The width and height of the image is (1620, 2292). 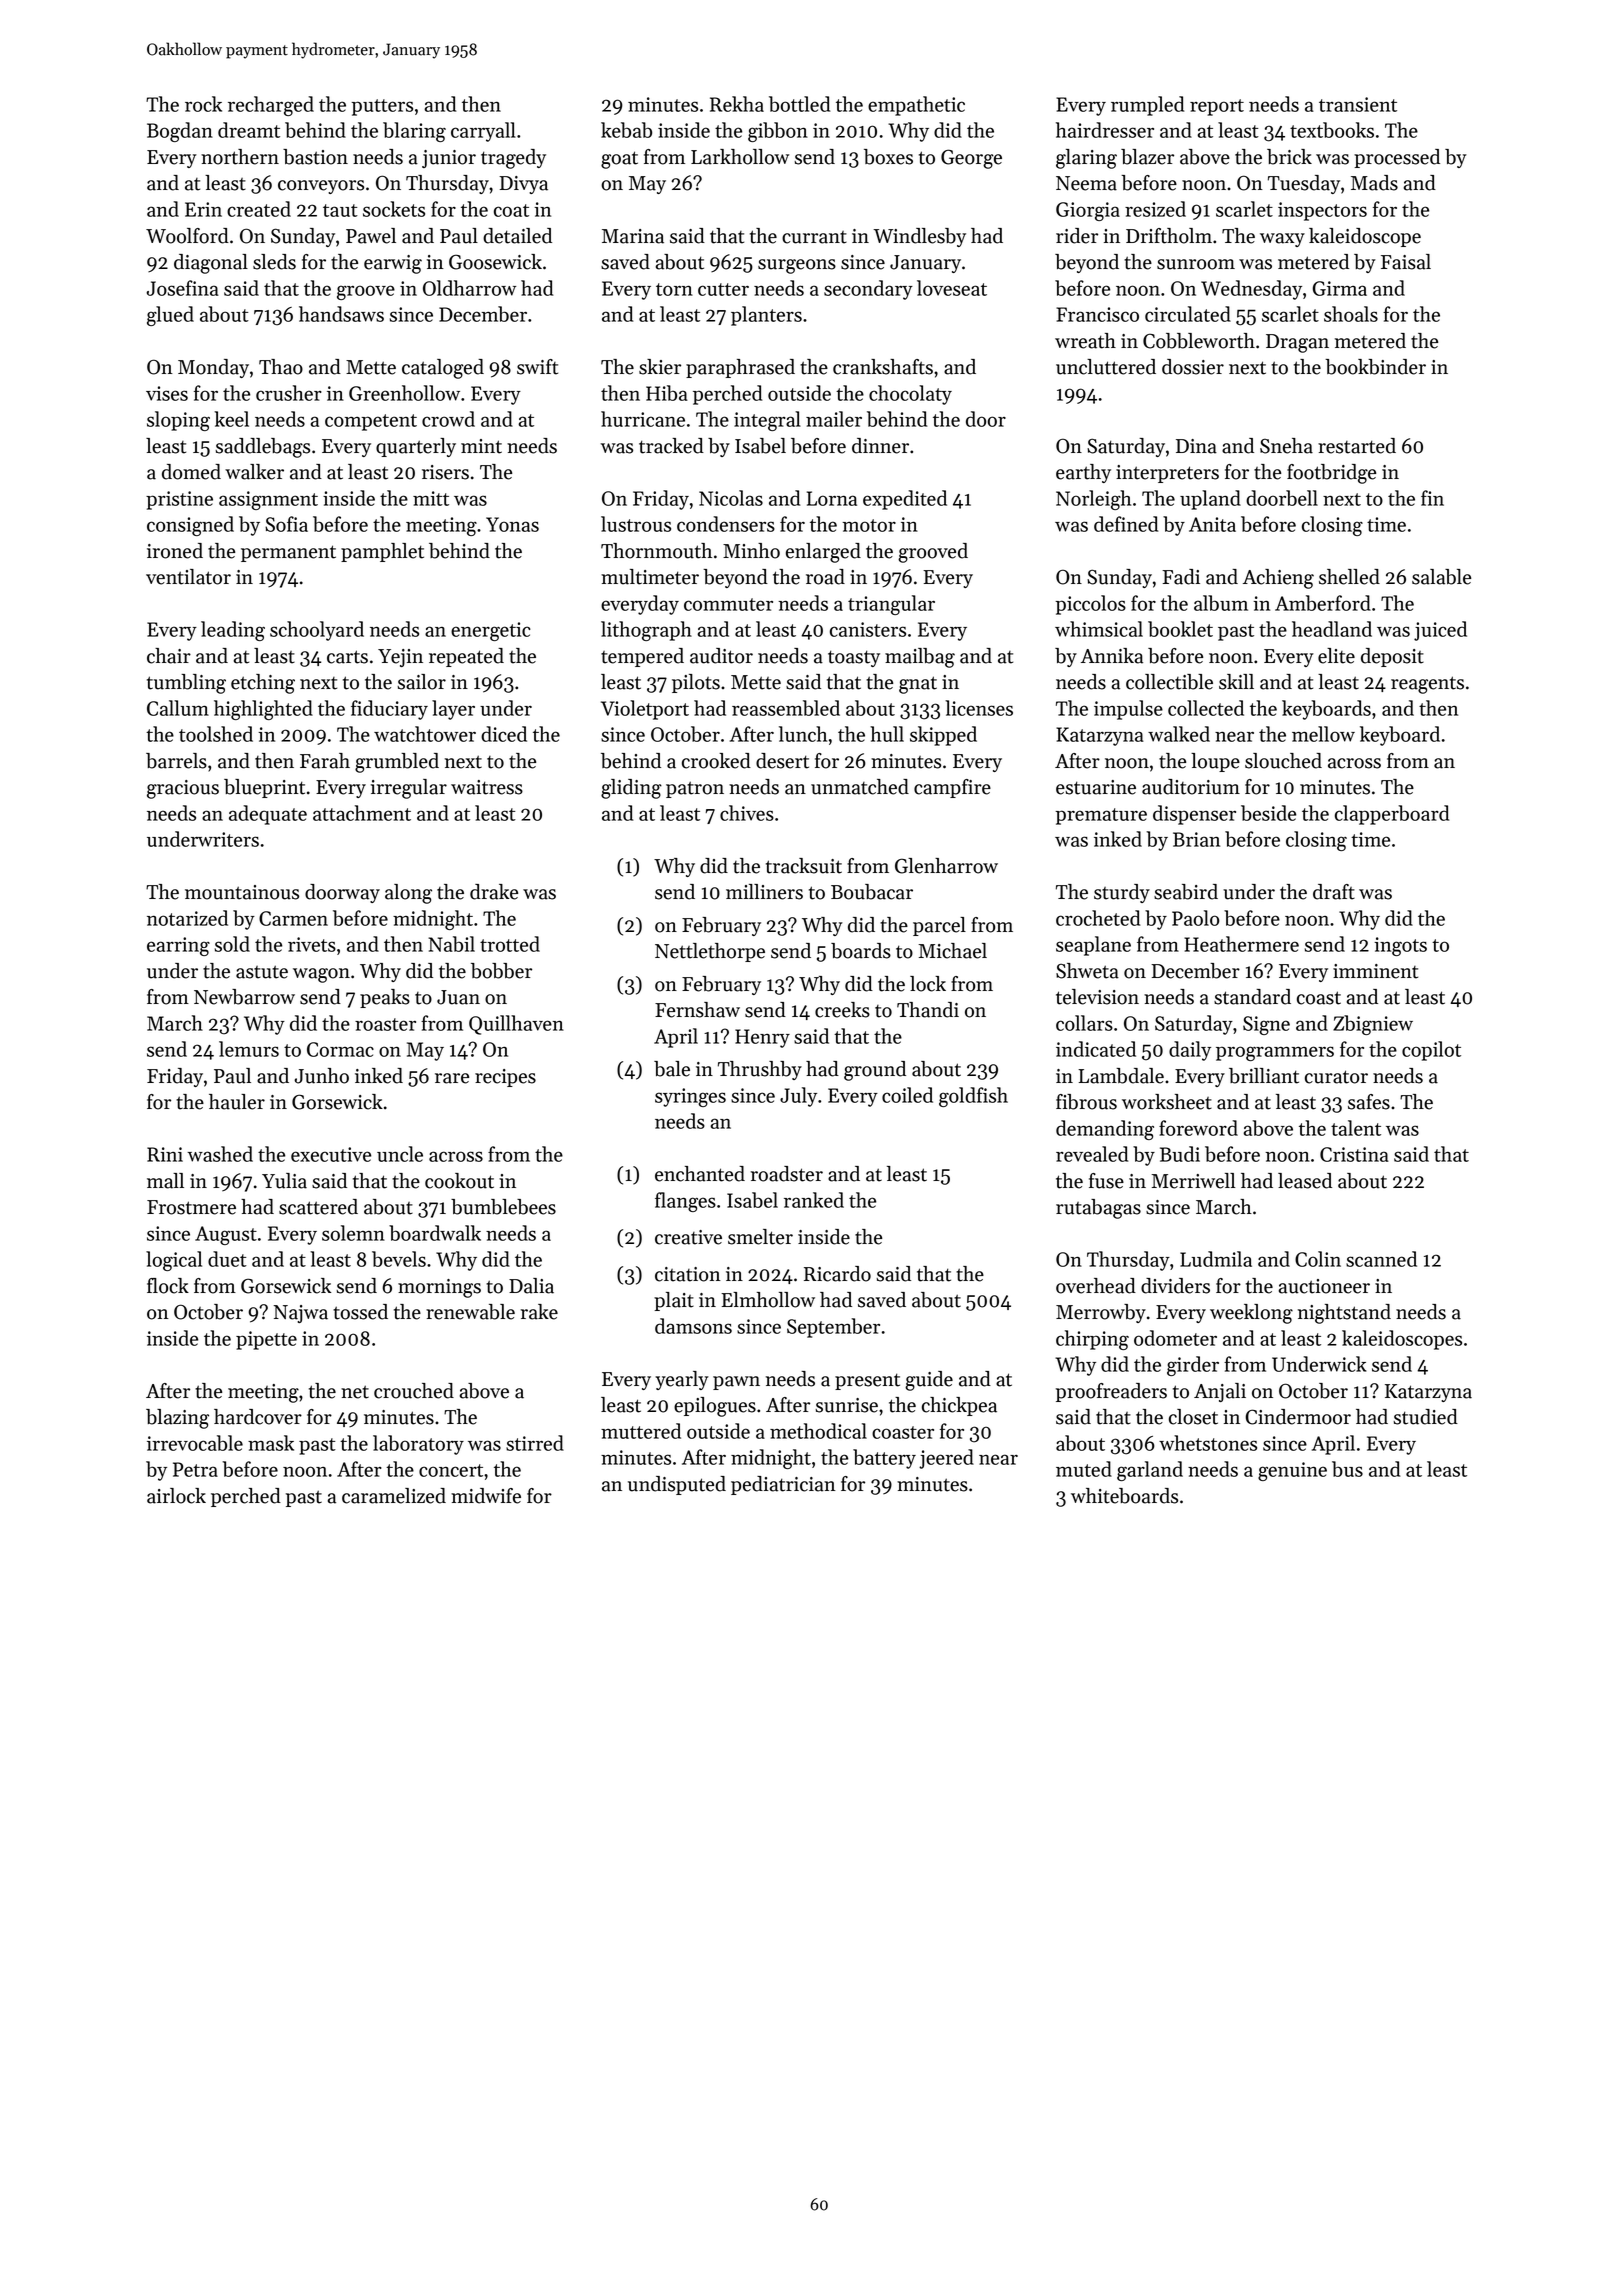 What do you see at coordinates (797, 266) in the image?
I see `surgeons` at bounding box center [797, 266].
